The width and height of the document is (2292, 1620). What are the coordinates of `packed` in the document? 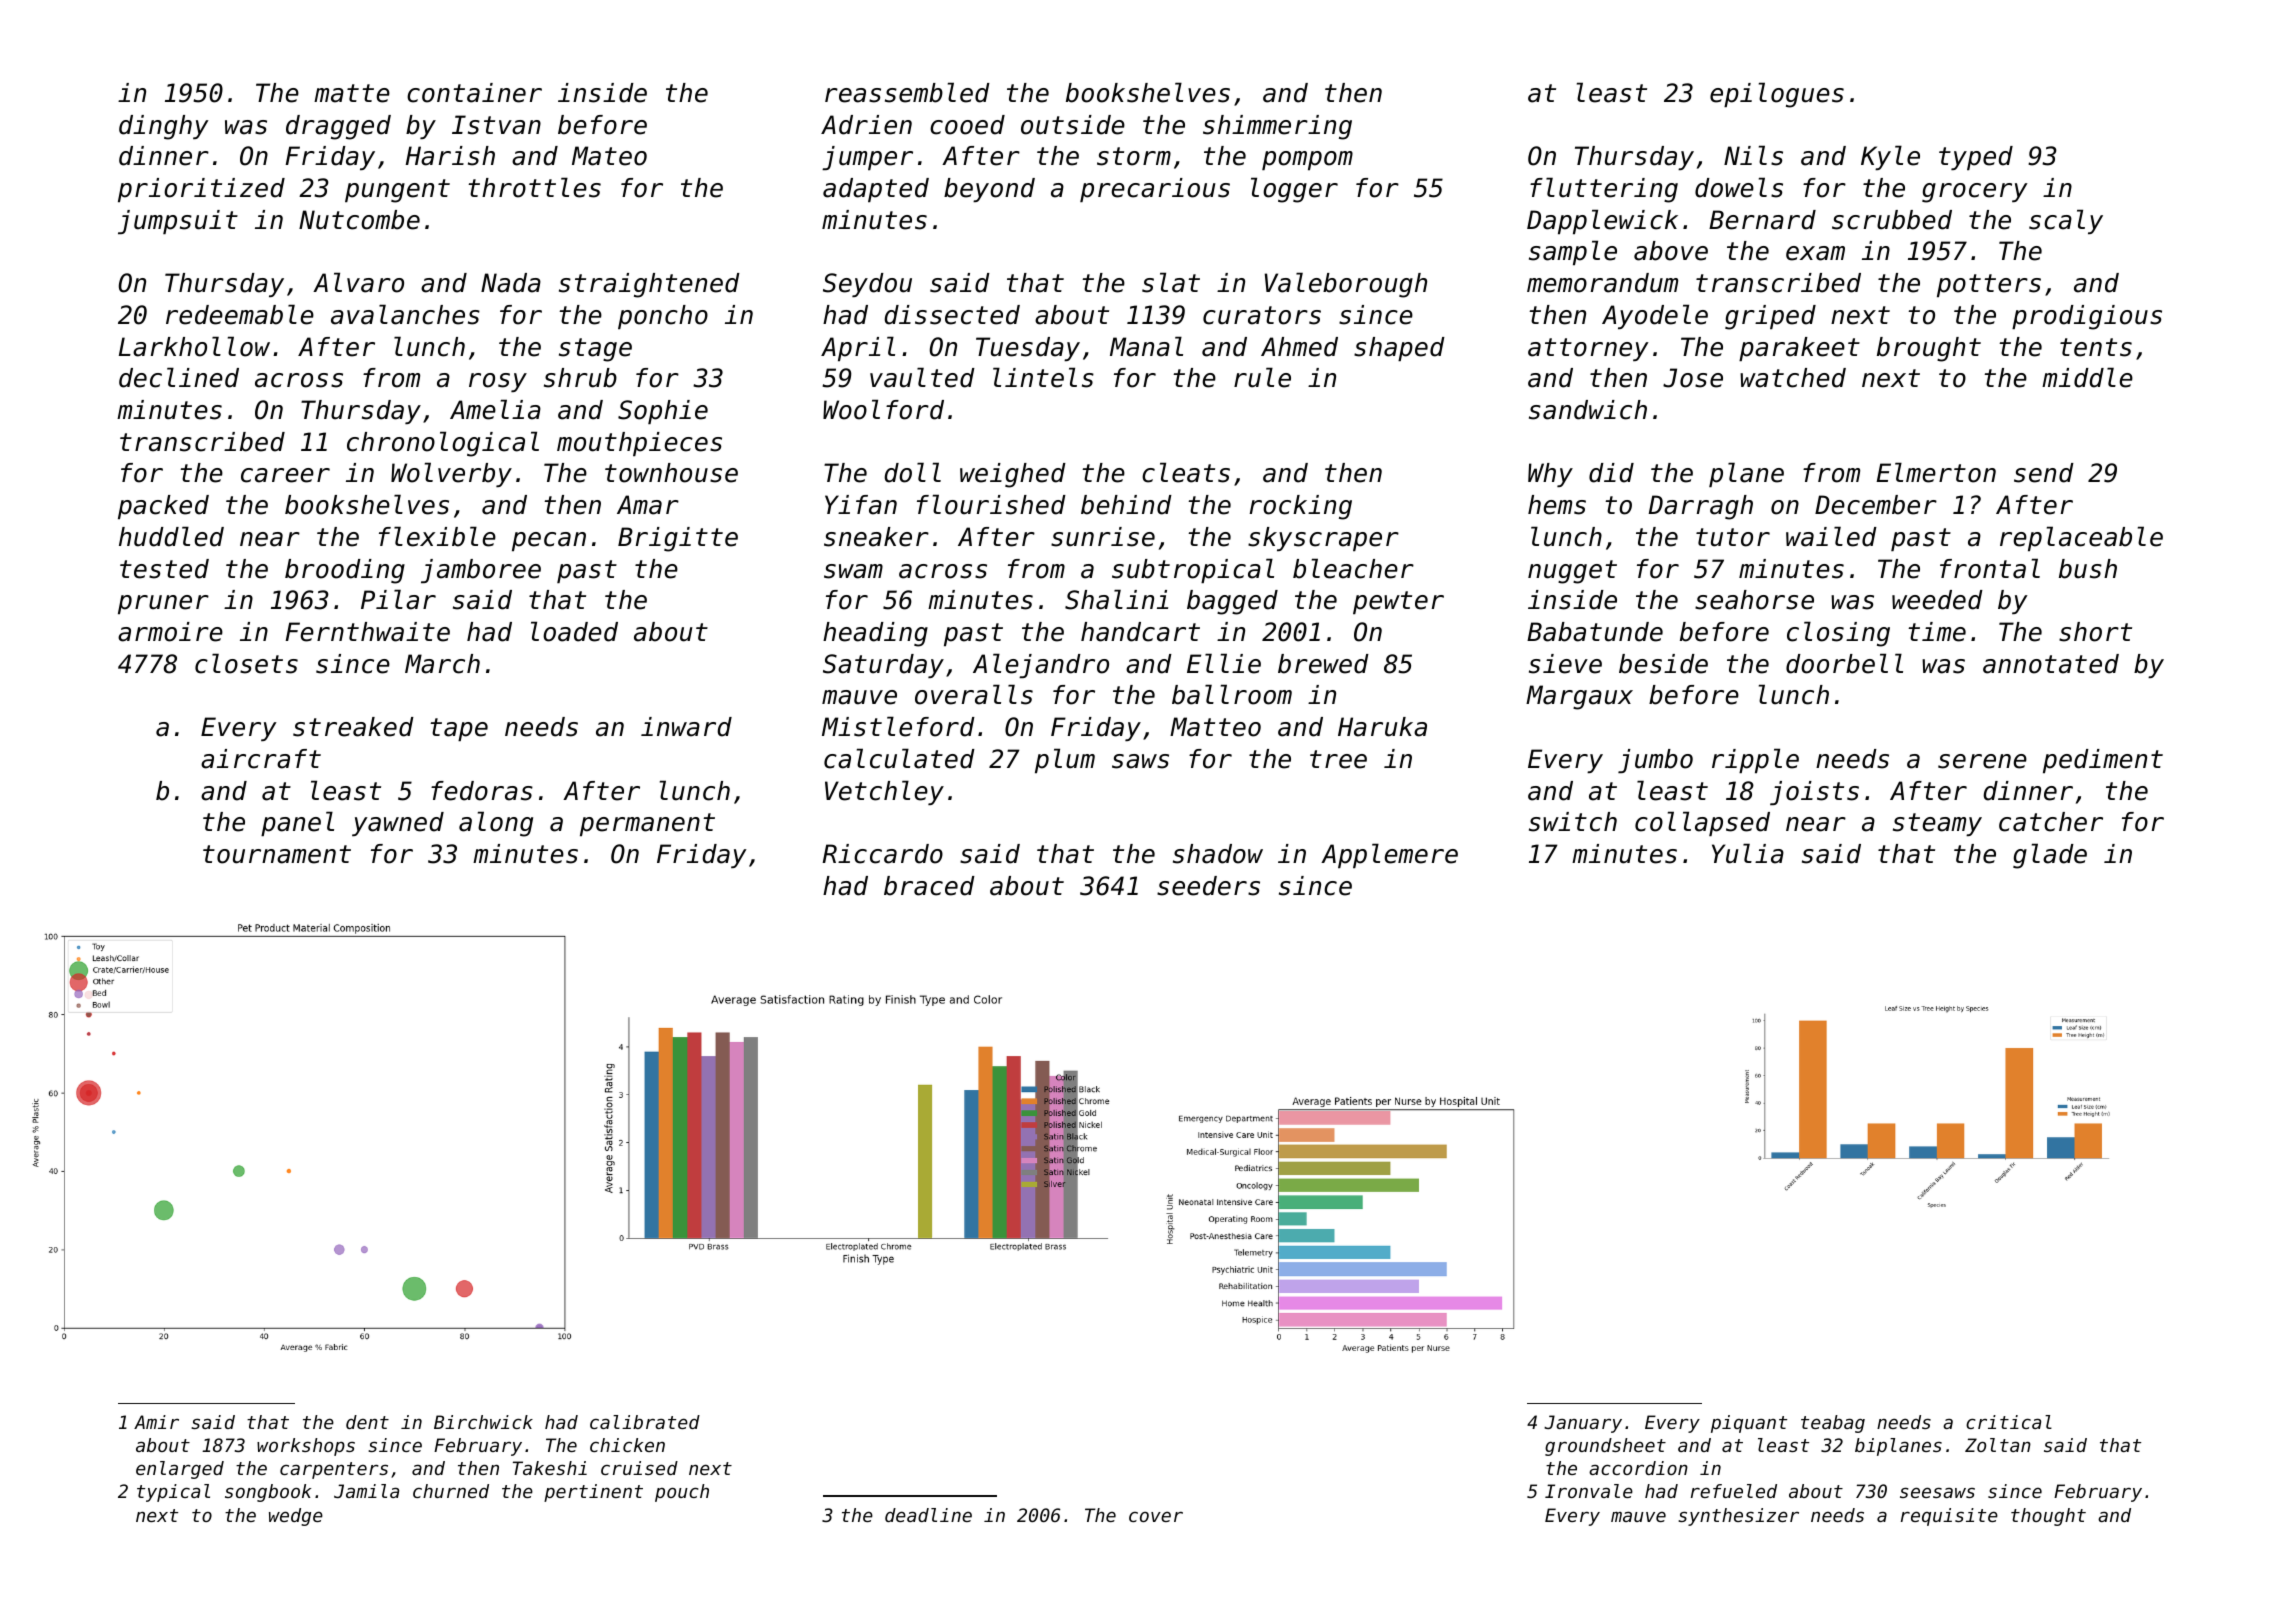 It's located at (163, 507).
